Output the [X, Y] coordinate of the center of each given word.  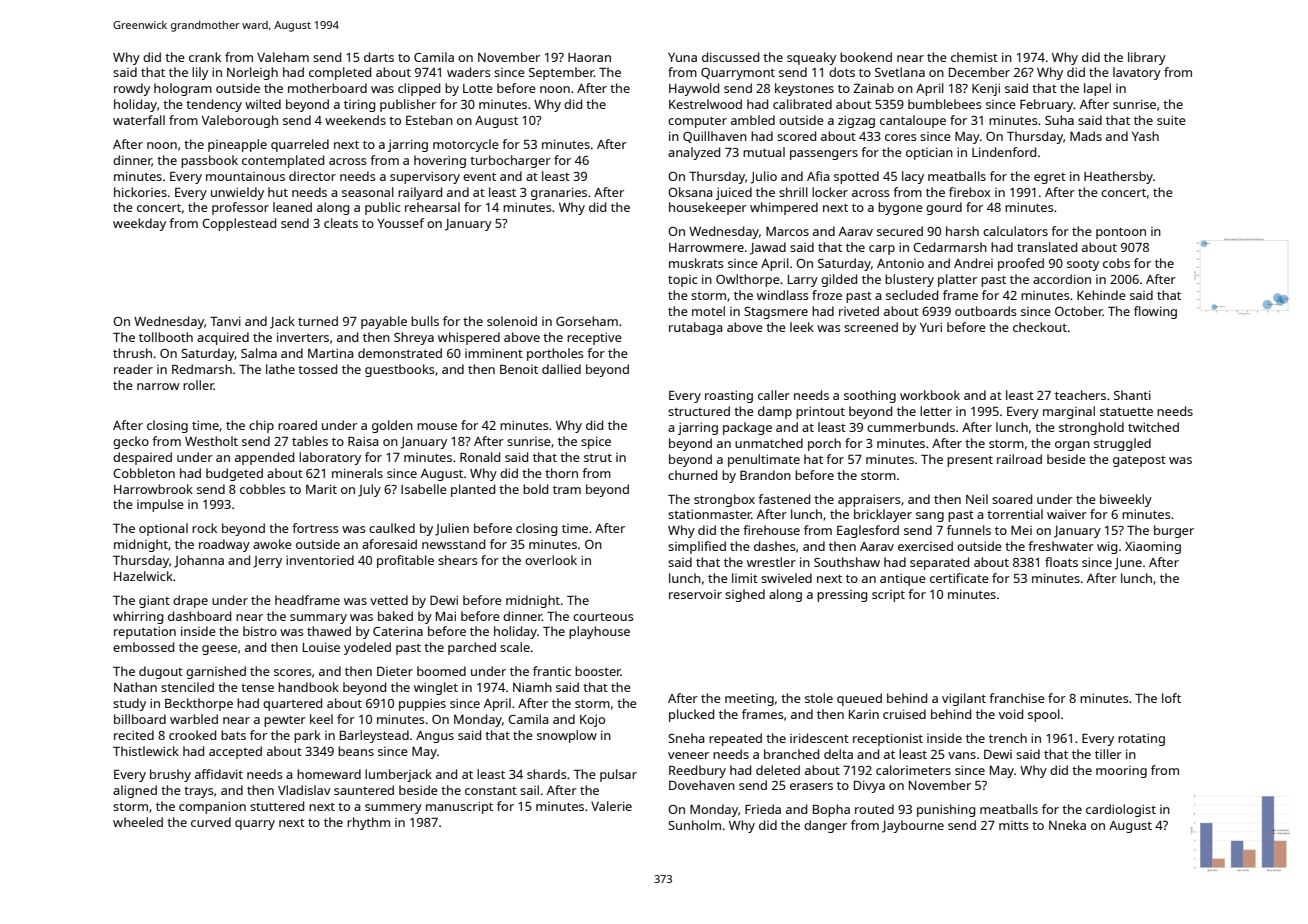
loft [1171, 698]
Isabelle [424, 489]
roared [297, 425]
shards [547, 774]
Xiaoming [1153, 547]
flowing [1155, 312]
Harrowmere [706, 247]
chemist [974, 57]
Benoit [519, 369]
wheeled [138, 822]
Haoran [589, 57]
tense [257, 688]
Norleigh [252, 73]
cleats [341, 223]
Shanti [1132, 395]
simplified [697, 547]
